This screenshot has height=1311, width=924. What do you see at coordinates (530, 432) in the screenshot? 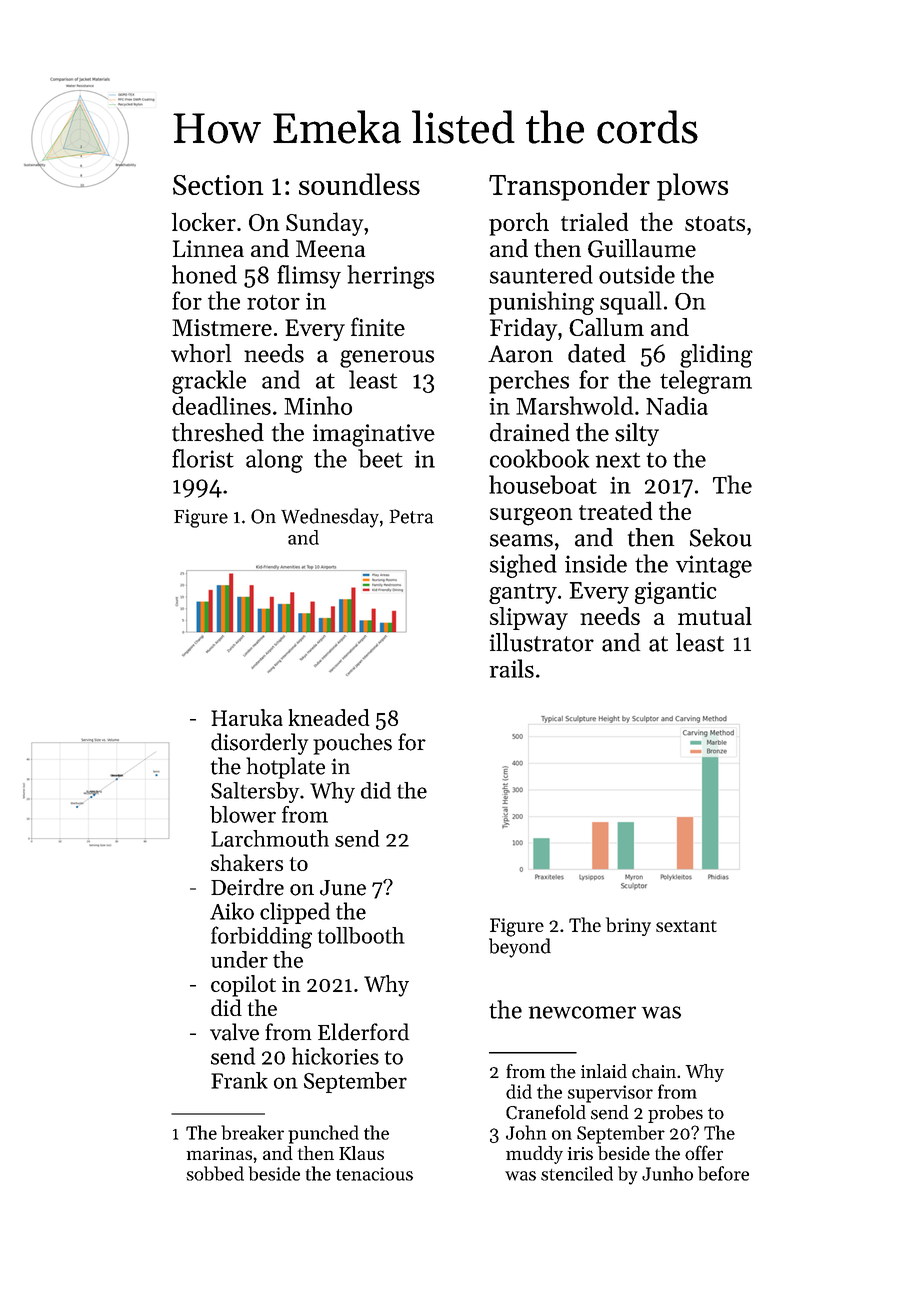
I see `drained` at bounding box center [530, 432].
